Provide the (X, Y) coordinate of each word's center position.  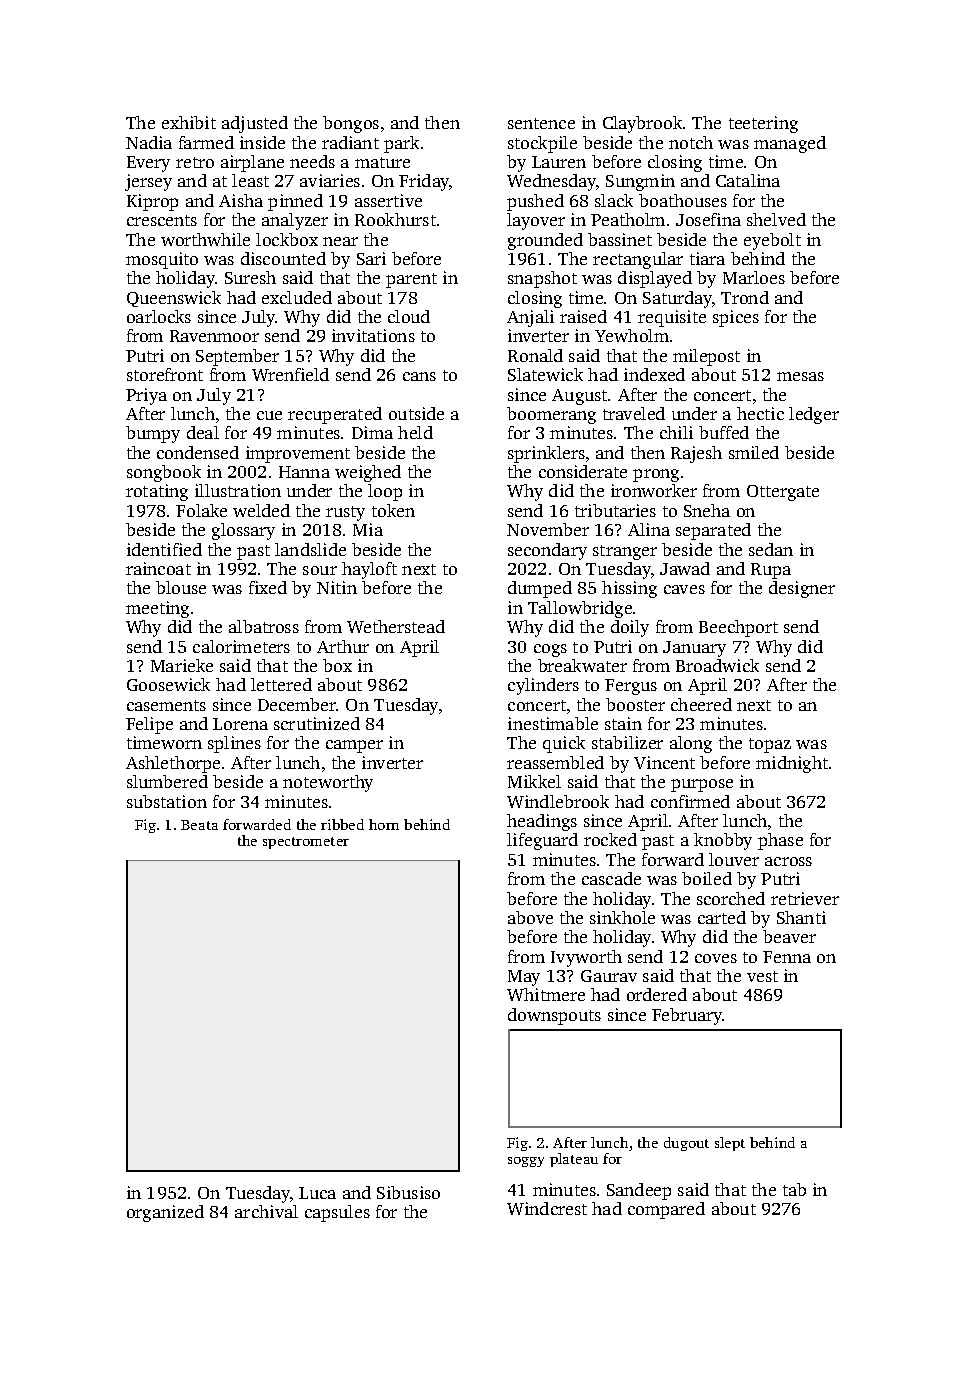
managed (790, 144)
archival (266, 1211)
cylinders (543, 686)
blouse (181, 587)
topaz (770, 745)
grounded (545, 241)
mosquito (162, 260)
